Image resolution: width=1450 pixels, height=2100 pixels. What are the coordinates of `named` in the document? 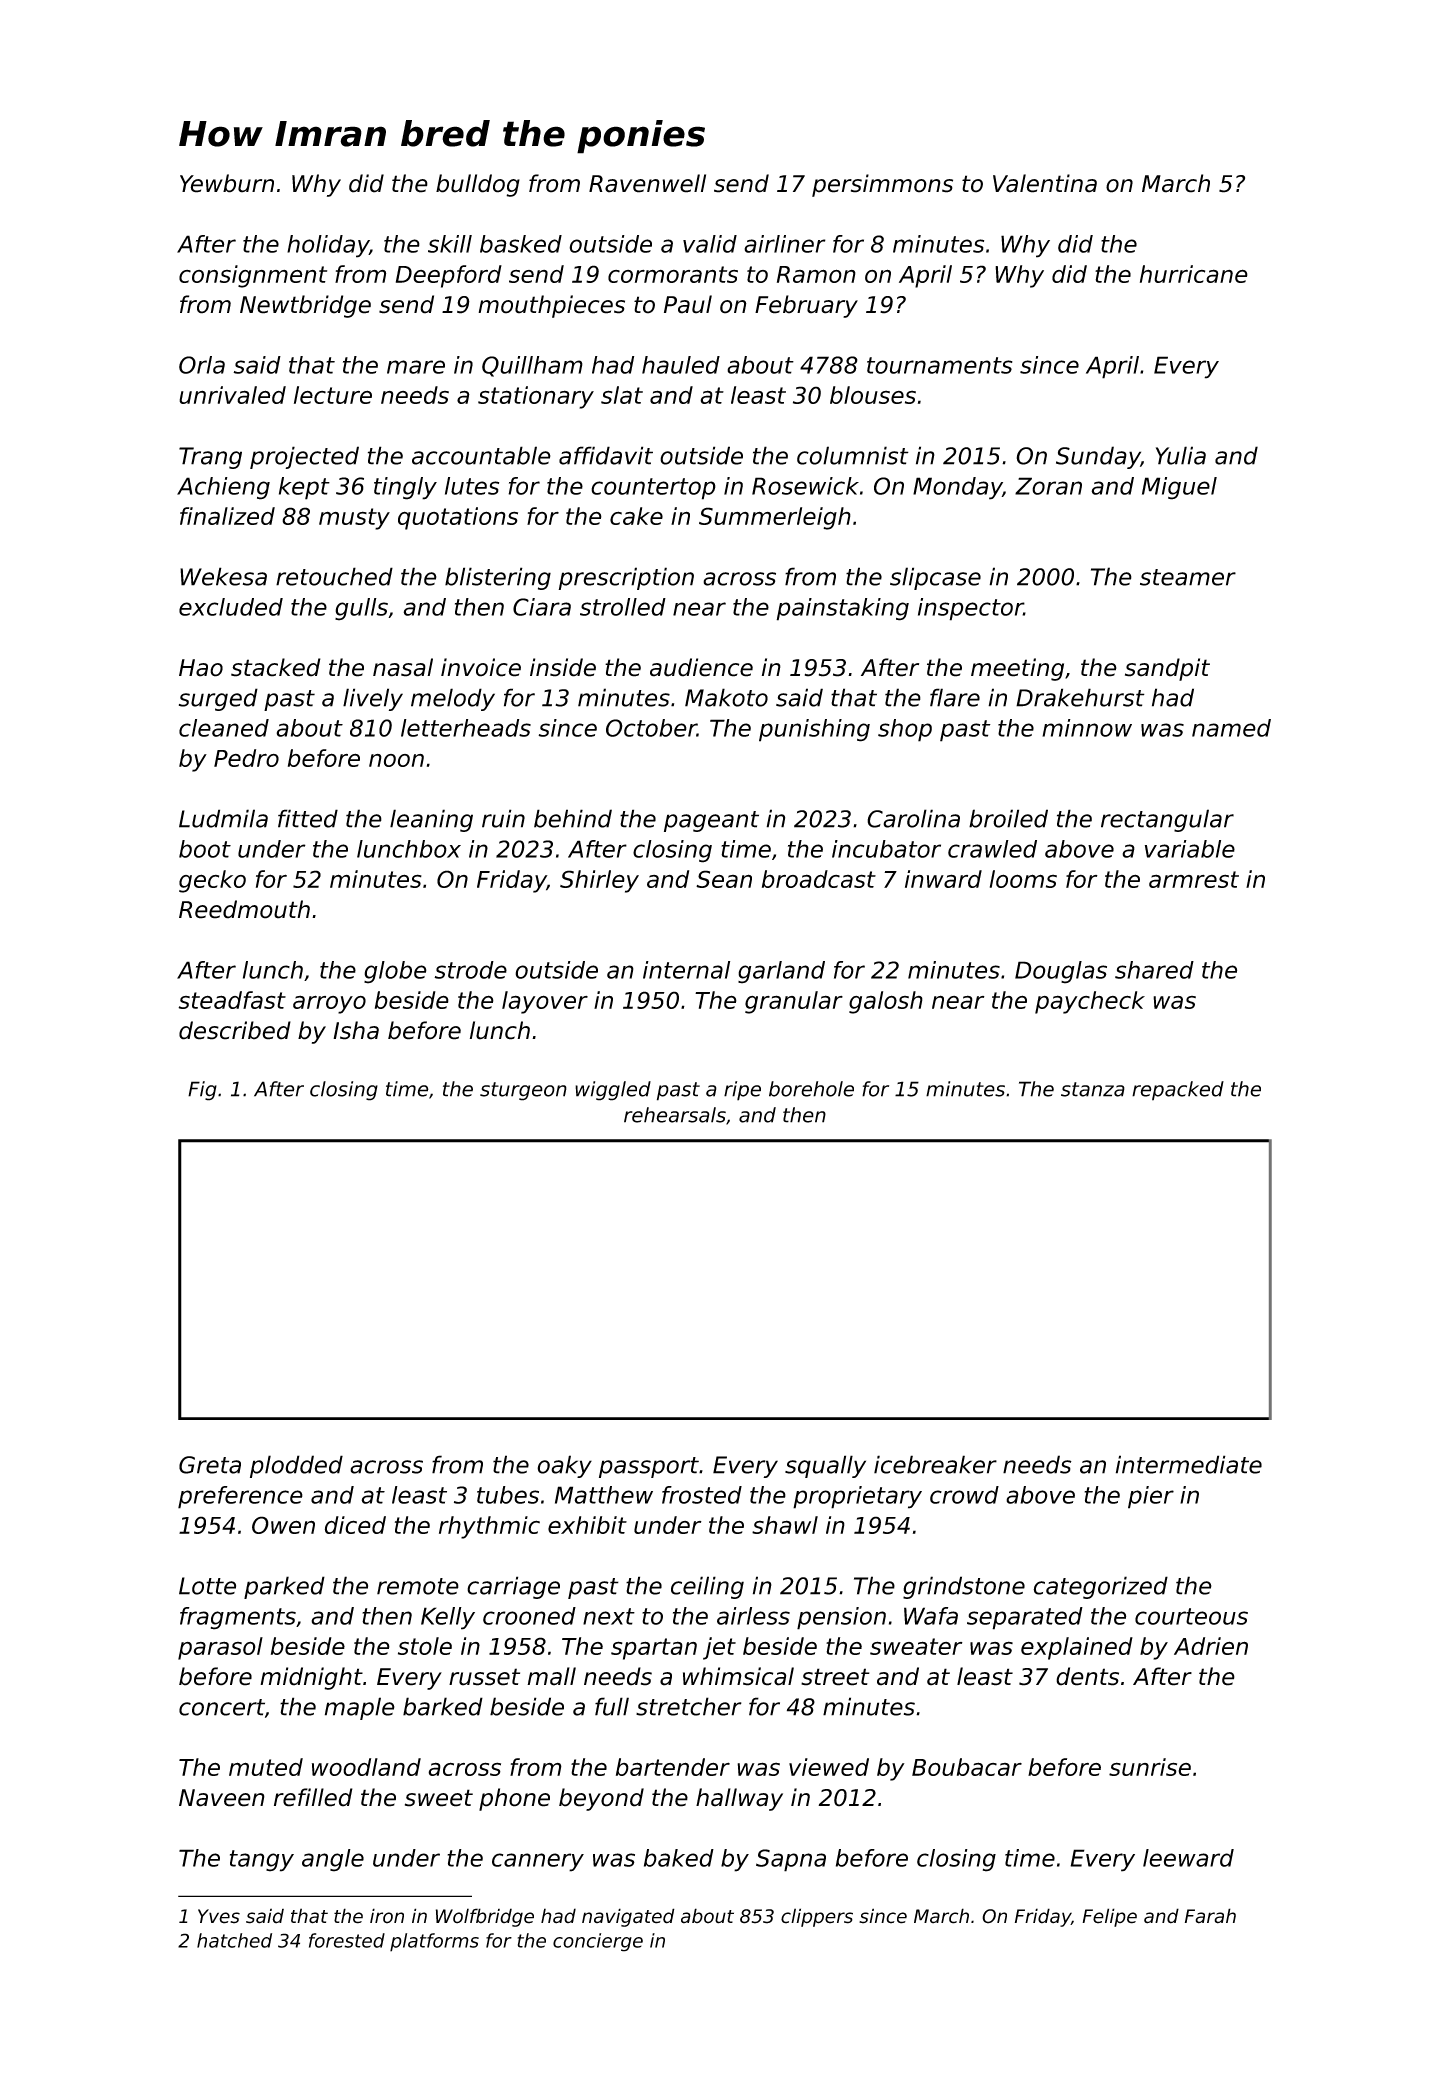 It's located at (1231, 728).
